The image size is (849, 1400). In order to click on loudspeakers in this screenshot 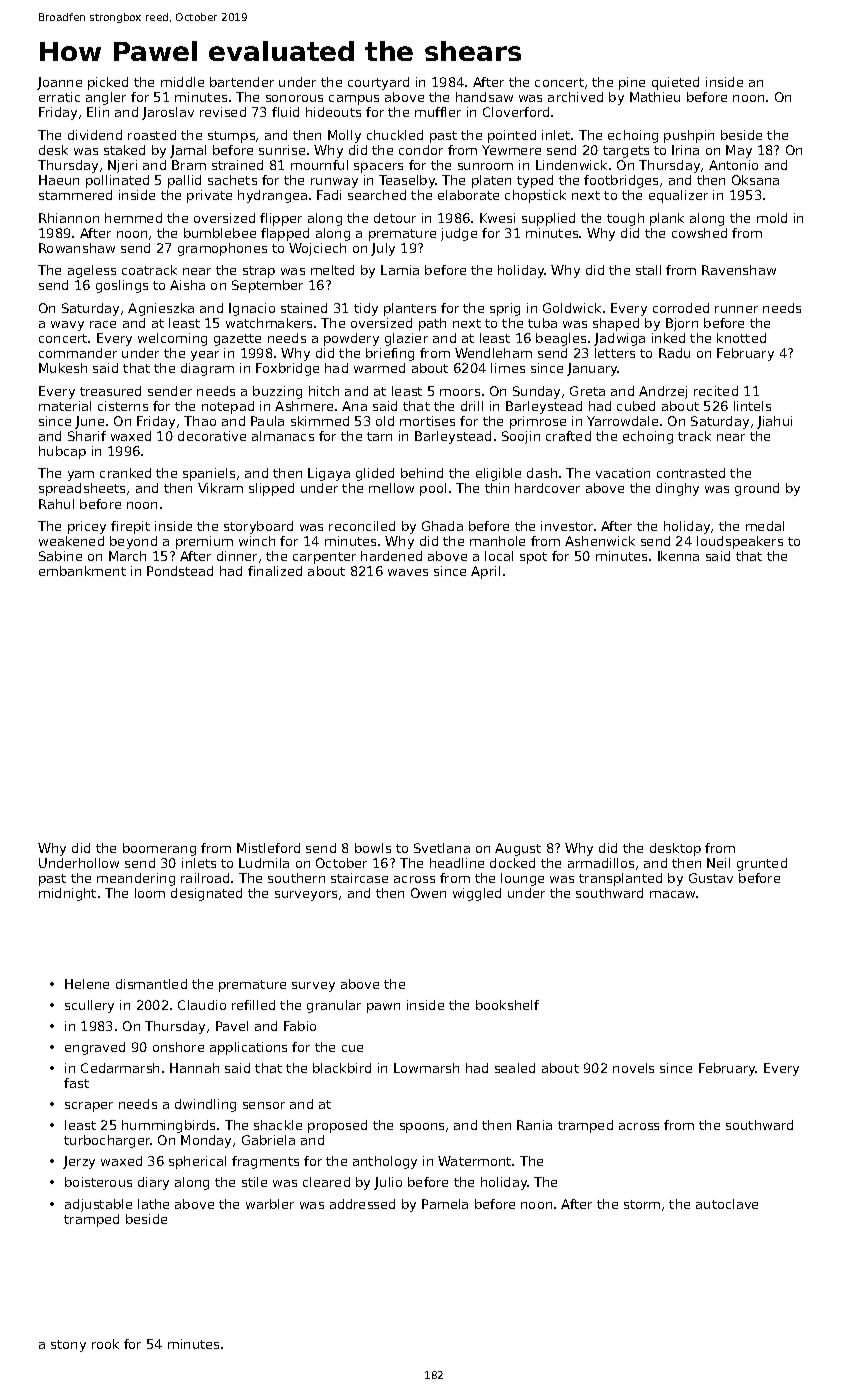, I will do `click(740, 542)`.
